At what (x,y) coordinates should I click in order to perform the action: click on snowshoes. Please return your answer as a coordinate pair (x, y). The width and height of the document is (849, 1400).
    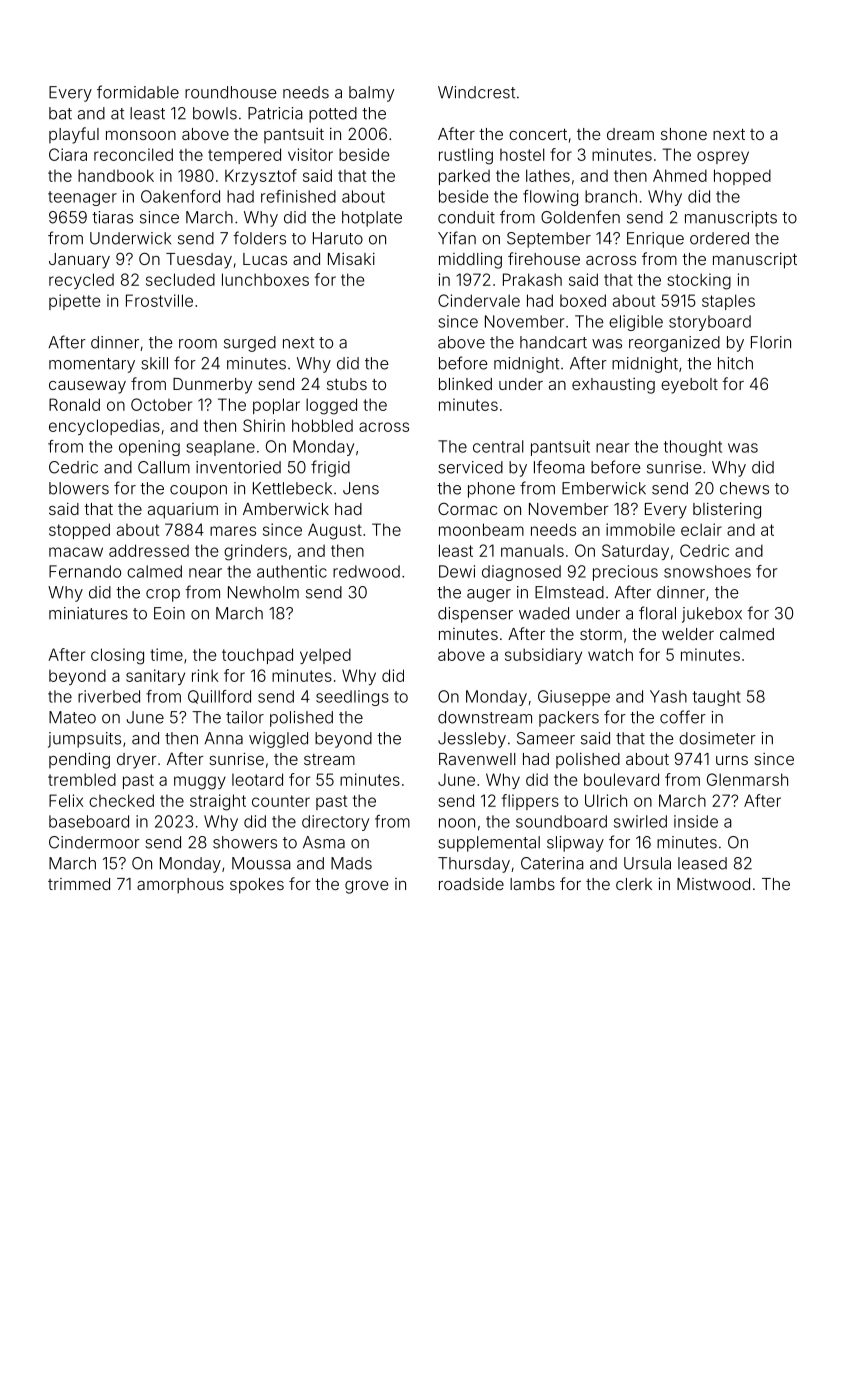
    Looking at the image, I should click on (707, 571).
